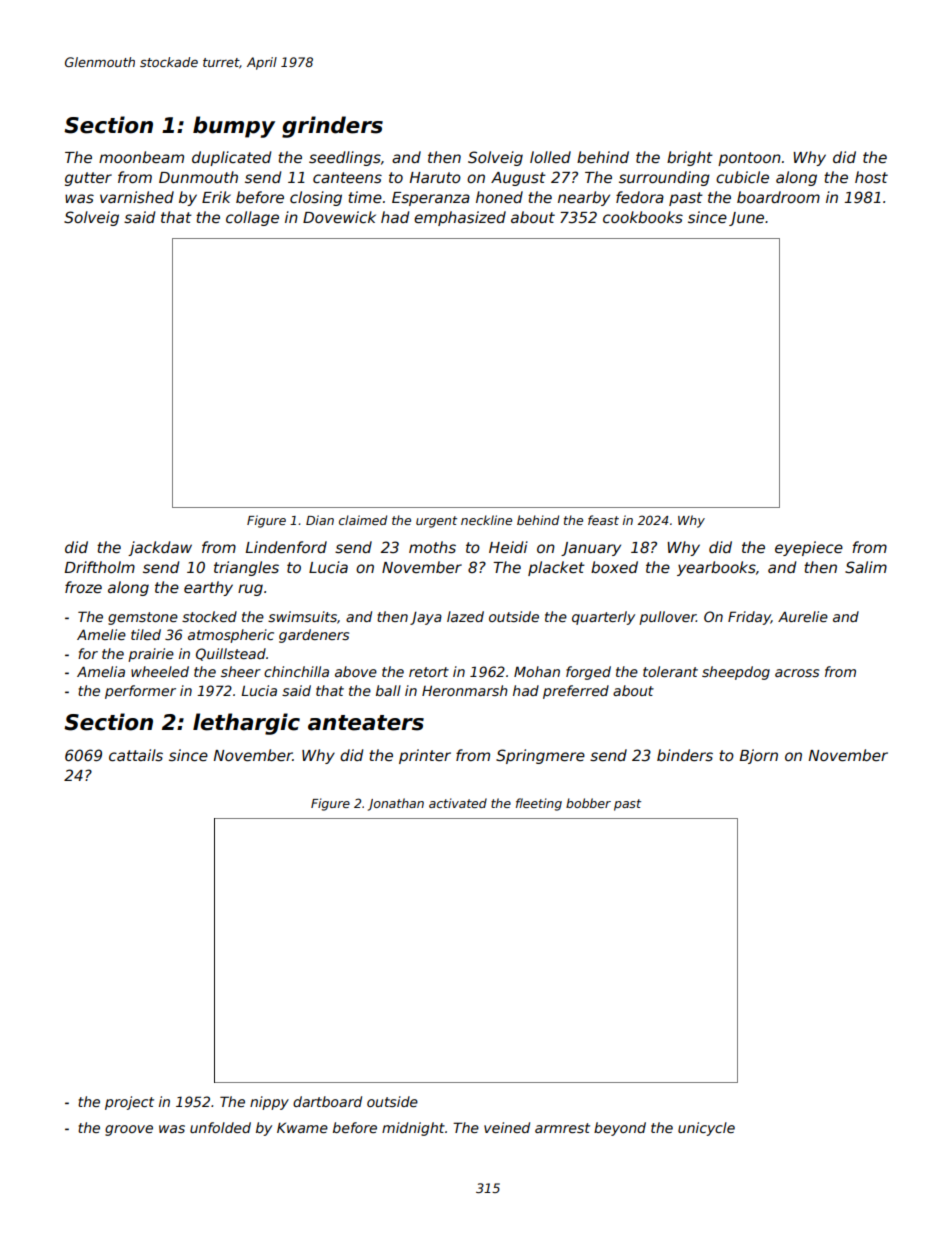  Describe the element at coordinates (429, 672) in the page. I see `retort` at that location.
